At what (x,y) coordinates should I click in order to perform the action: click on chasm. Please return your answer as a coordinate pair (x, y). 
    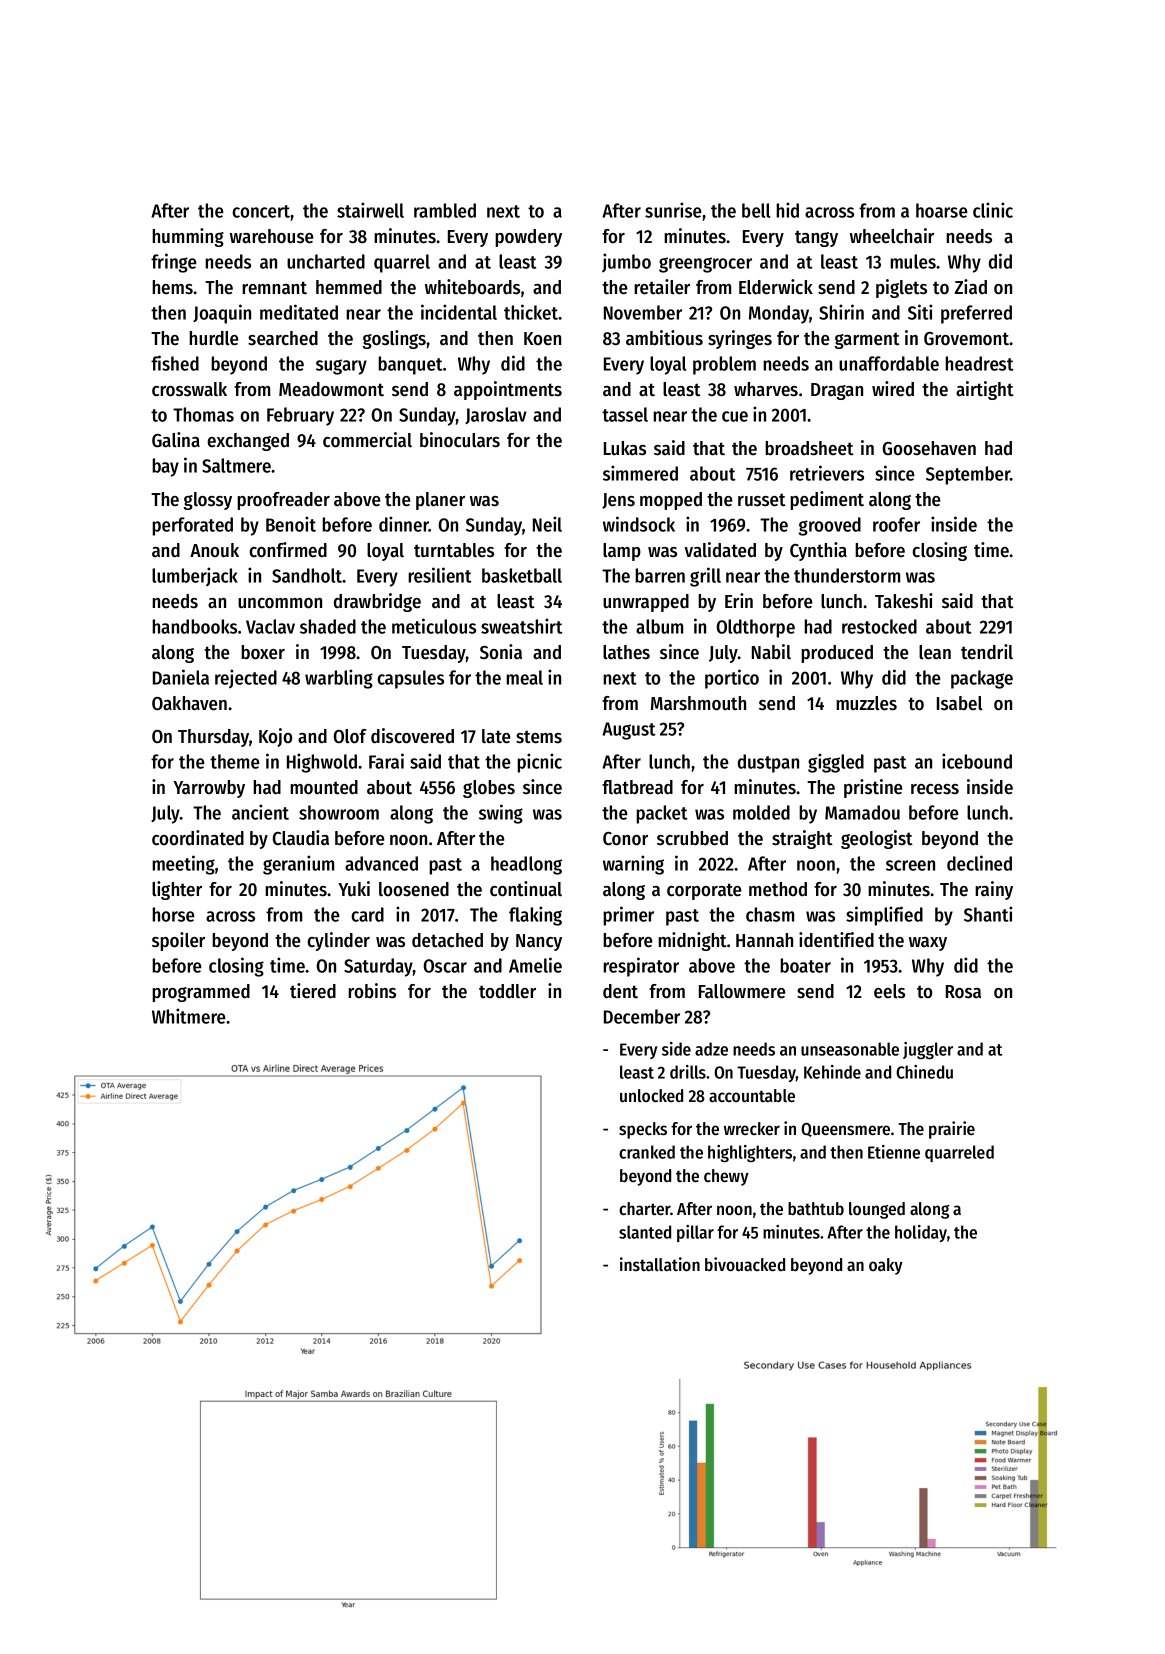
    Looking at the image, I should click on (770, 914).
